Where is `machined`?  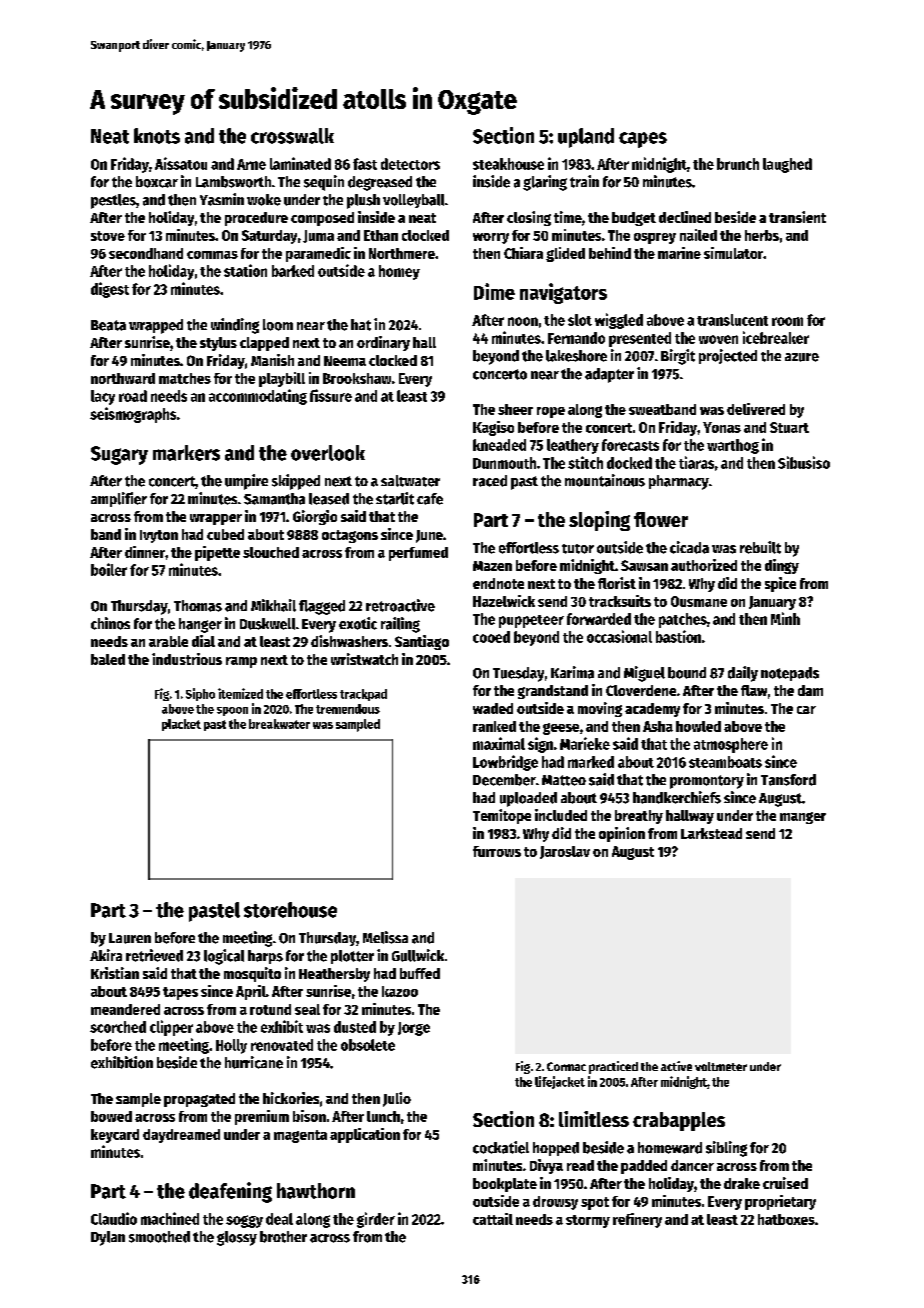
machined is located at coordinates (170, 1218).
